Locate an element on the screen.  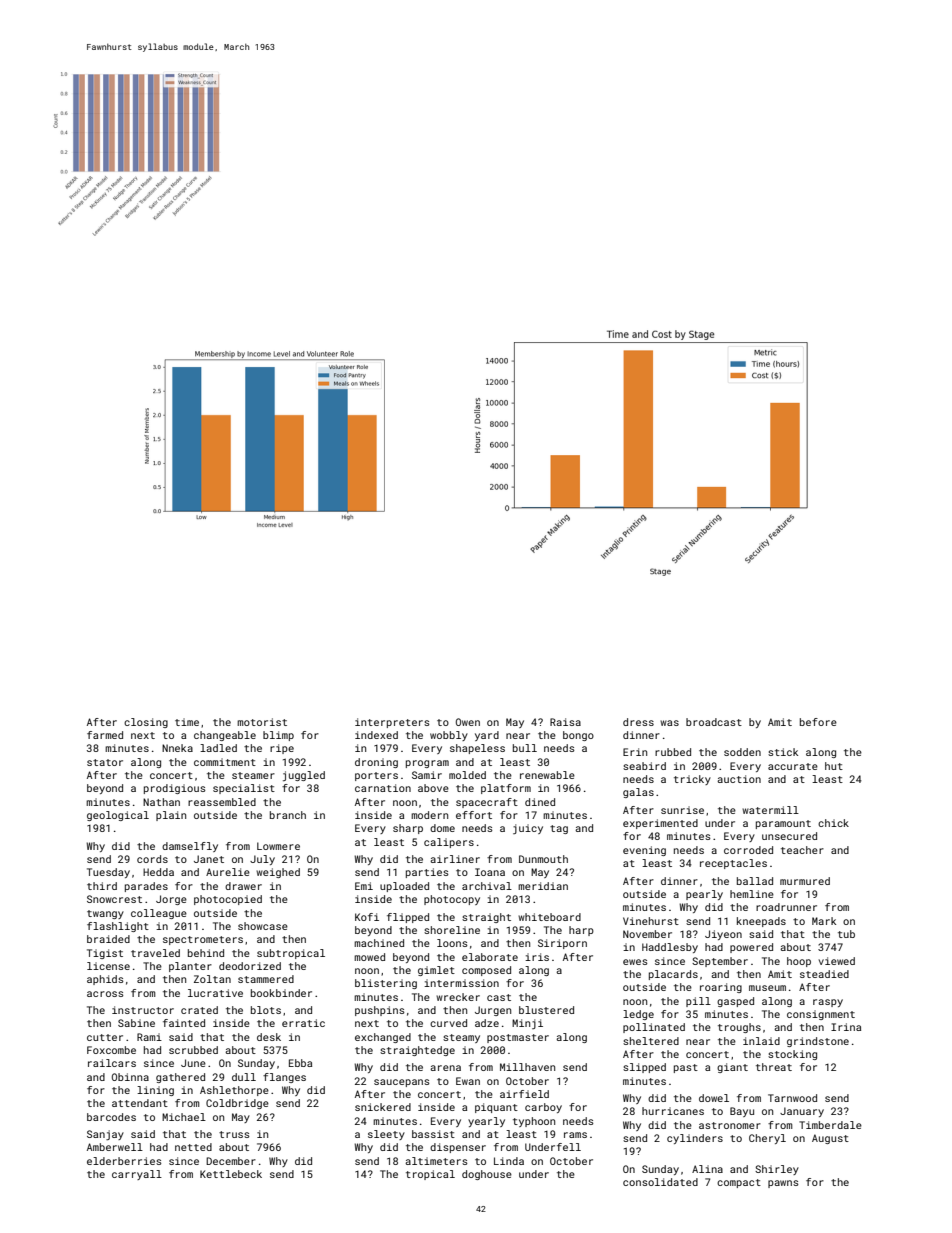
Siriporn is located at coordinates (562, 944).
